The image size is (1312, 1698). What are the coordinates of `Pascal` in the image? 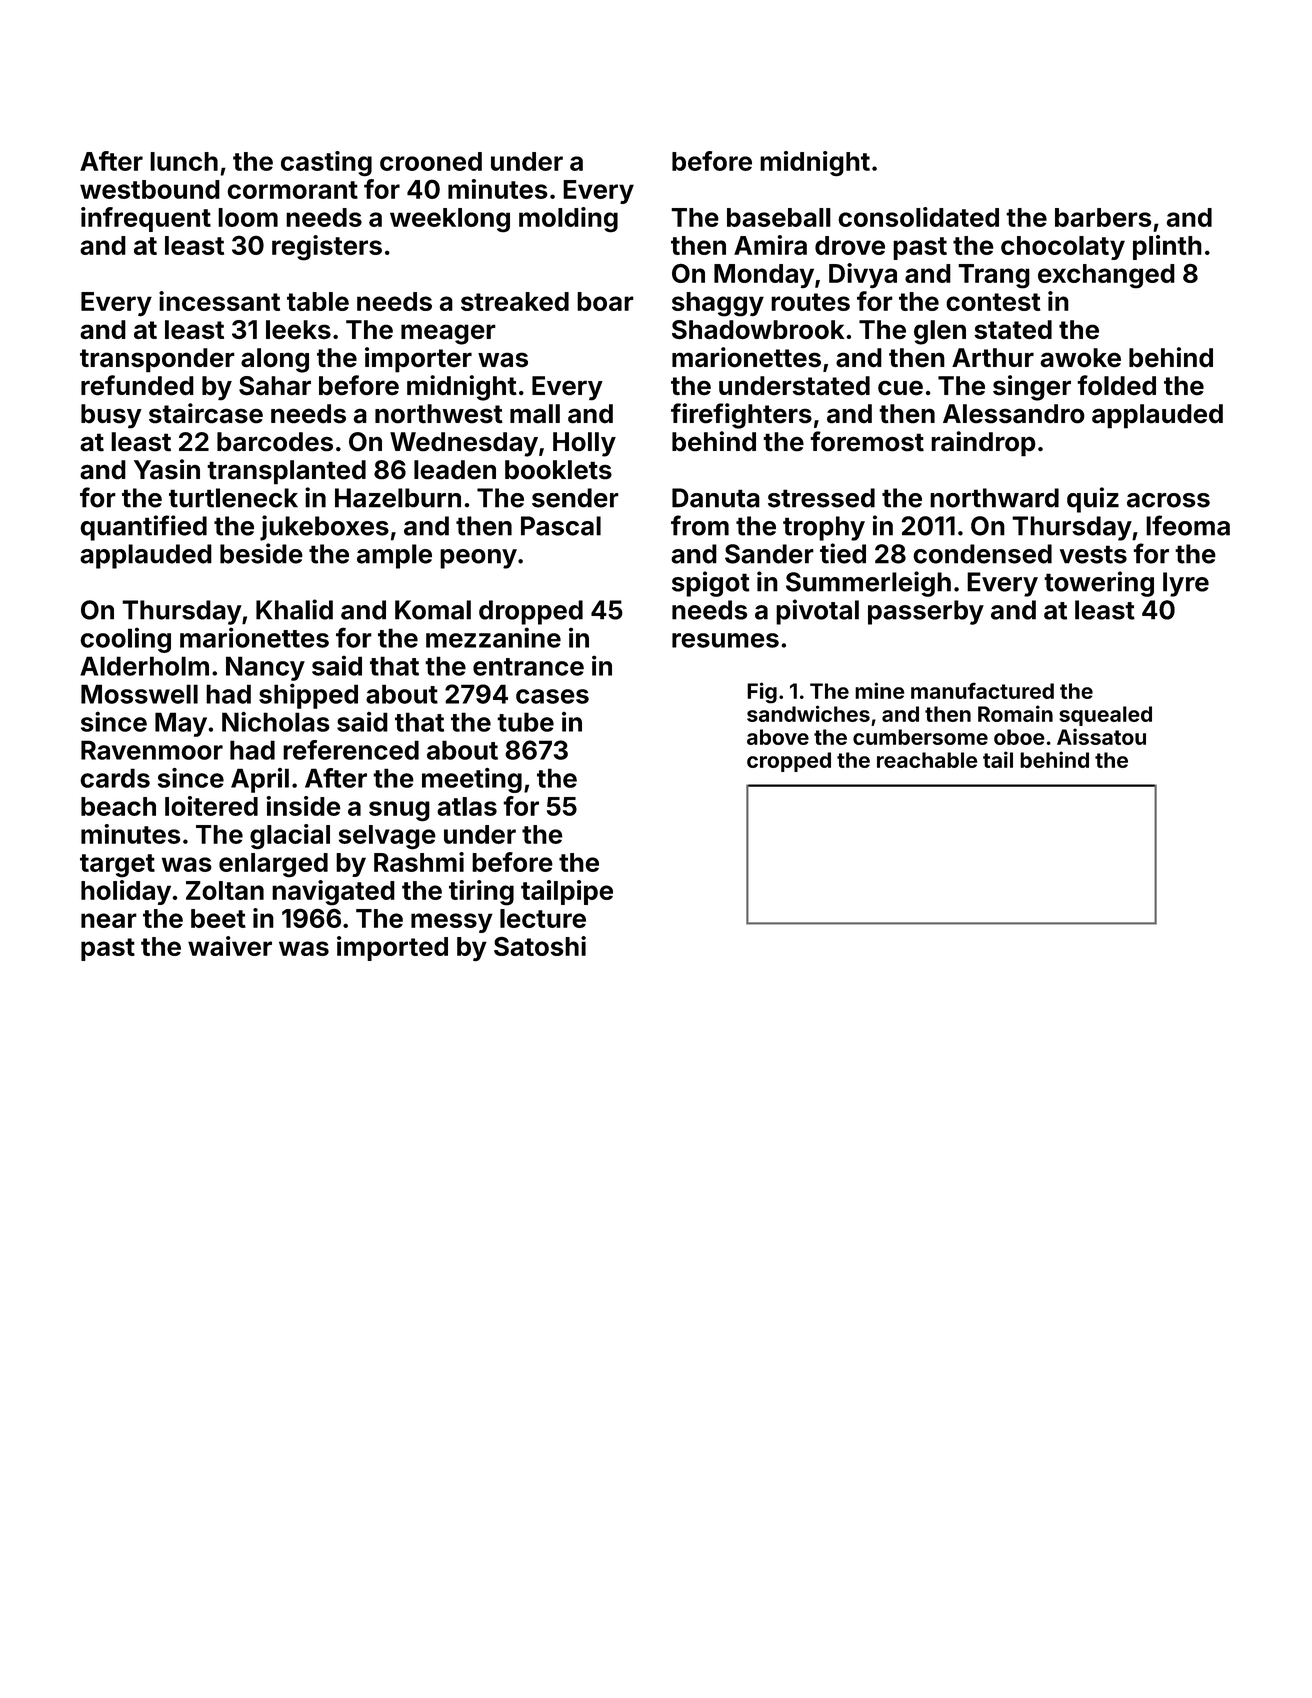 It's located at (561, 526).
